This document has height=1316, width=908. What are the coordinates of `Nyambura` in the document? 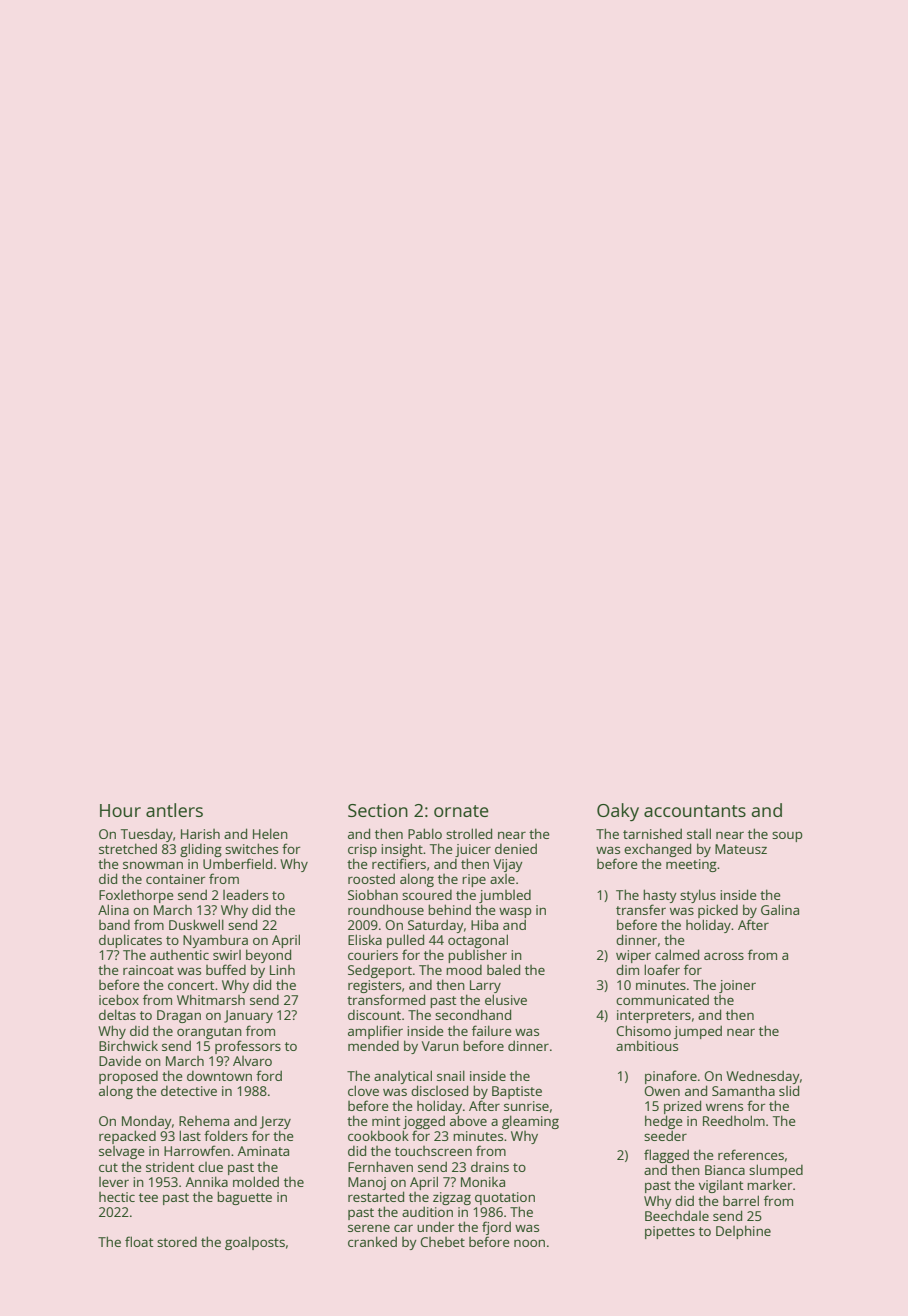 It's located at (215, 941).
